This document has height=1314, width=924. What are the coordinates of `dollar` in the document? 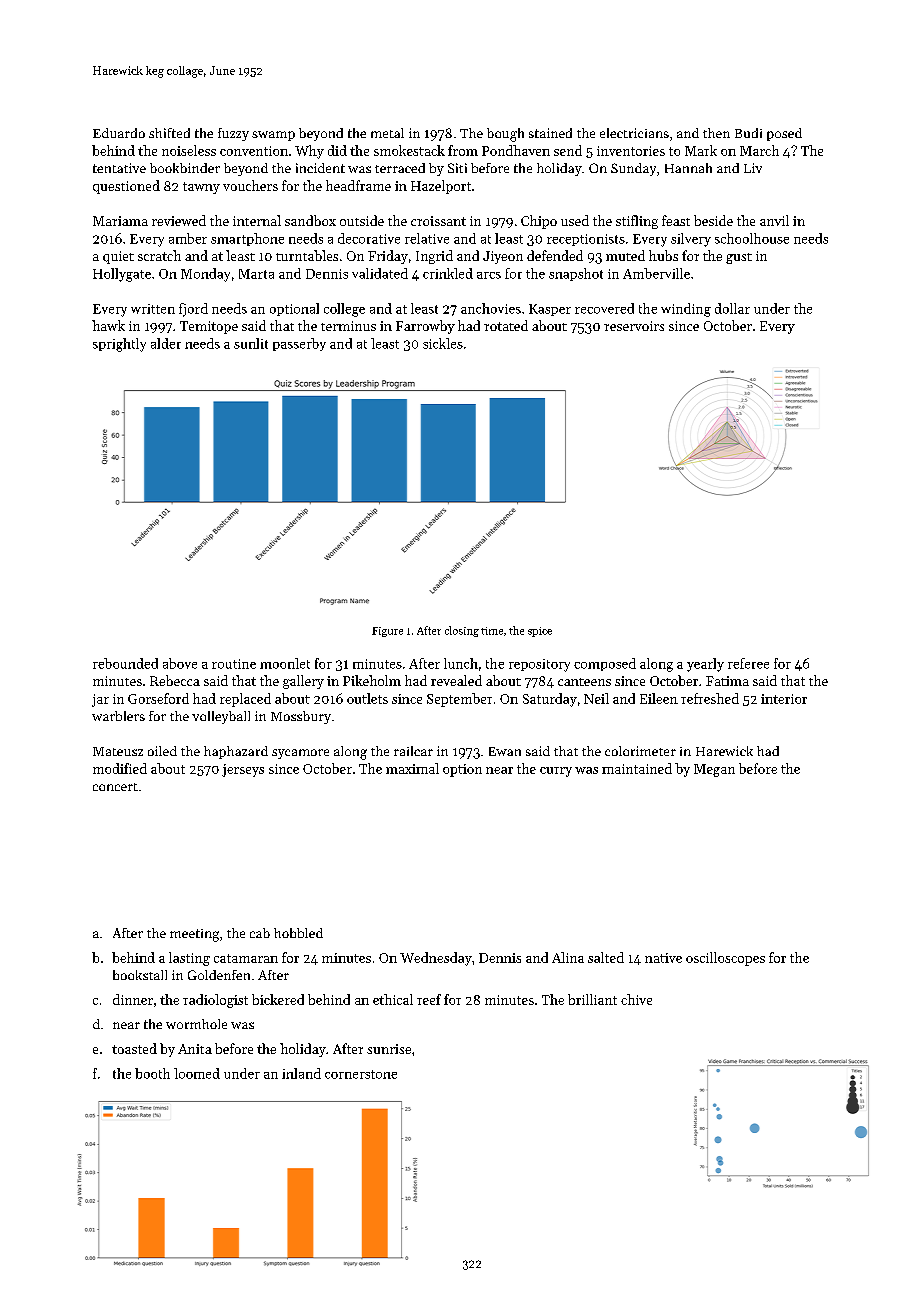 It's located at (732, 308).
